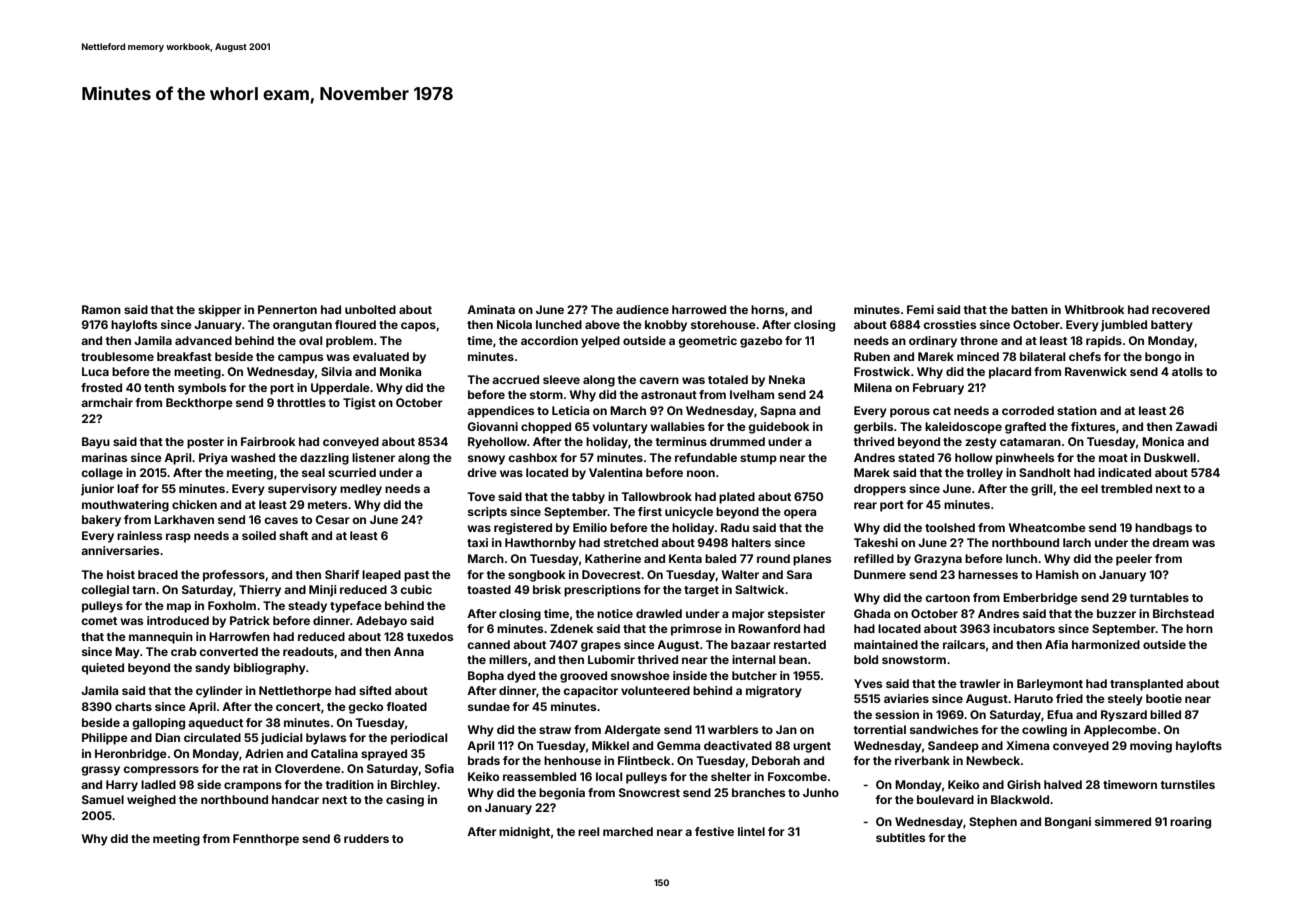  I want to click on Newbeck, so click(993, 760).
